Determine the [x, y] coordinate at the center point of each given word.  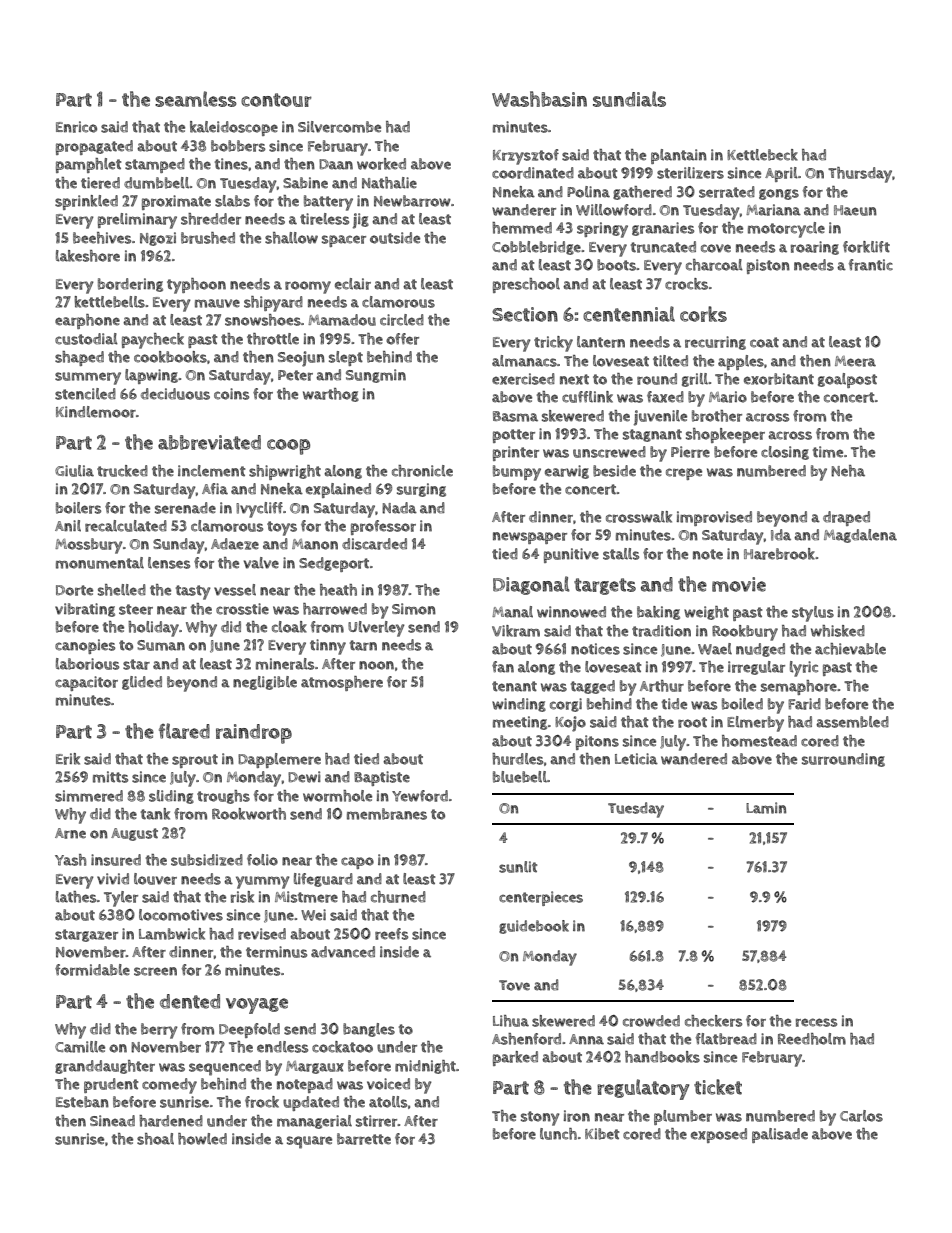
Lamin [766, 808]
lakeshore [88, 256]
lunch [558, 1134]
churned [398, 897]
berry [159, 1031]
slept [346, 358]
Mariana [773, 210]
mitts [110, 777]
